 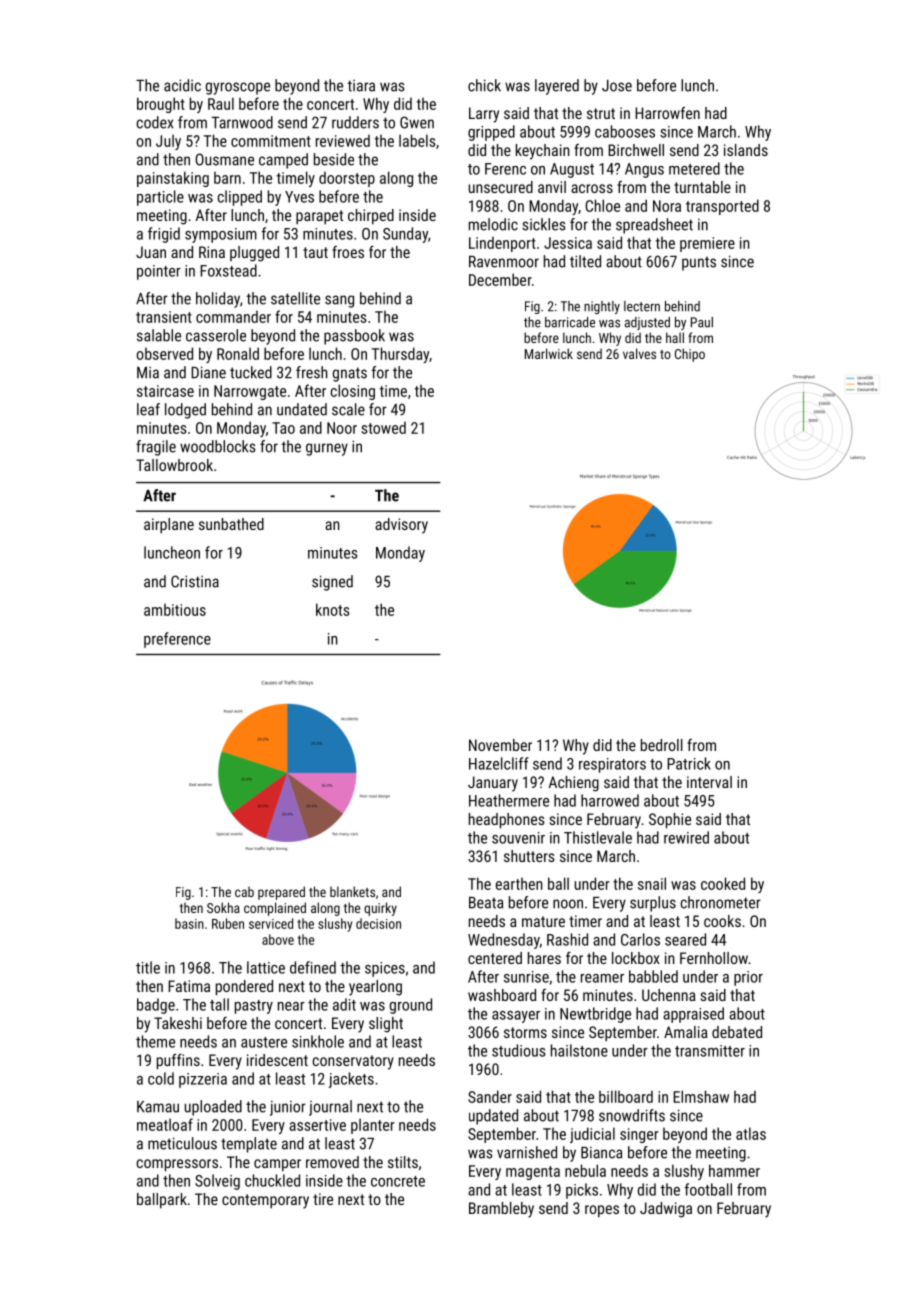 What do you see at coordinates (516, 1017) in the page?
I see `assayer` at bounding box center [516, 1017].
